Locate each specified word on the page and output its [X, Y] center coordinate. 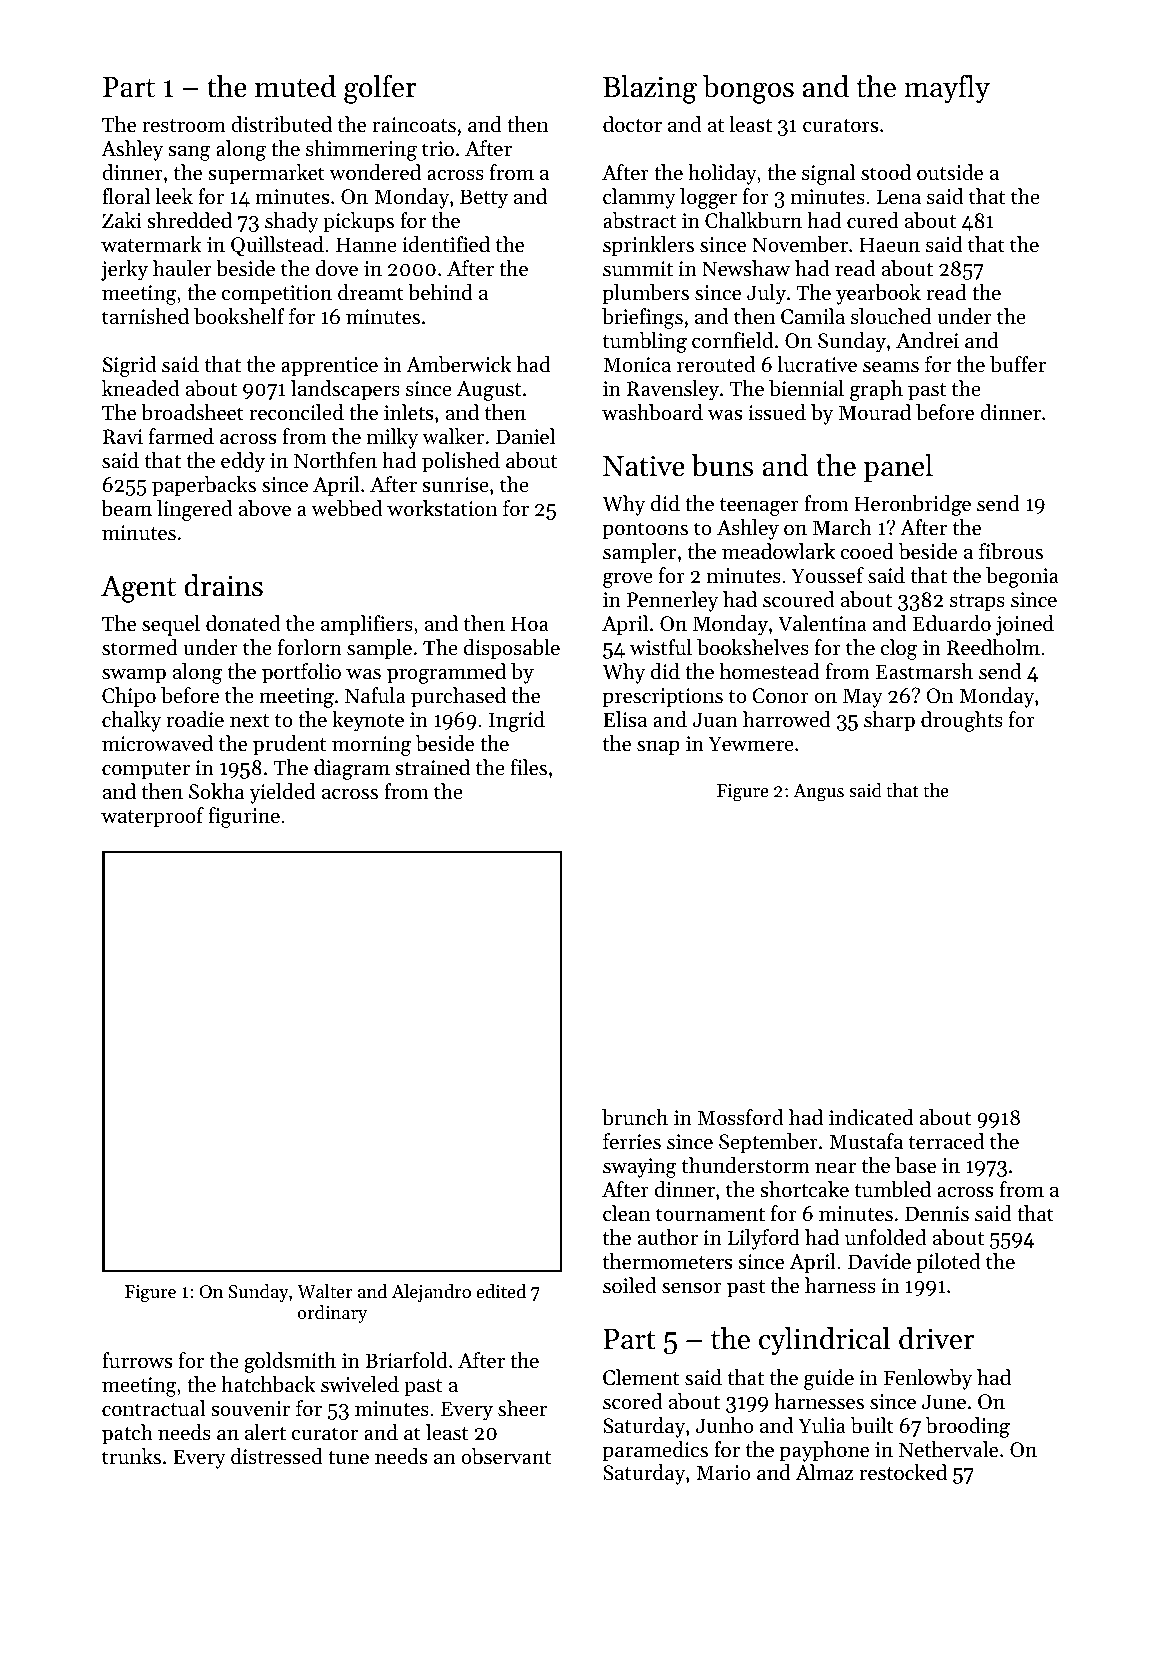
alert [265, 1432]
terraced [946, 1141]
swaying [640, 1168]
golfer [380, 89]
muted [295, 86]
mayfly [947, 89]
